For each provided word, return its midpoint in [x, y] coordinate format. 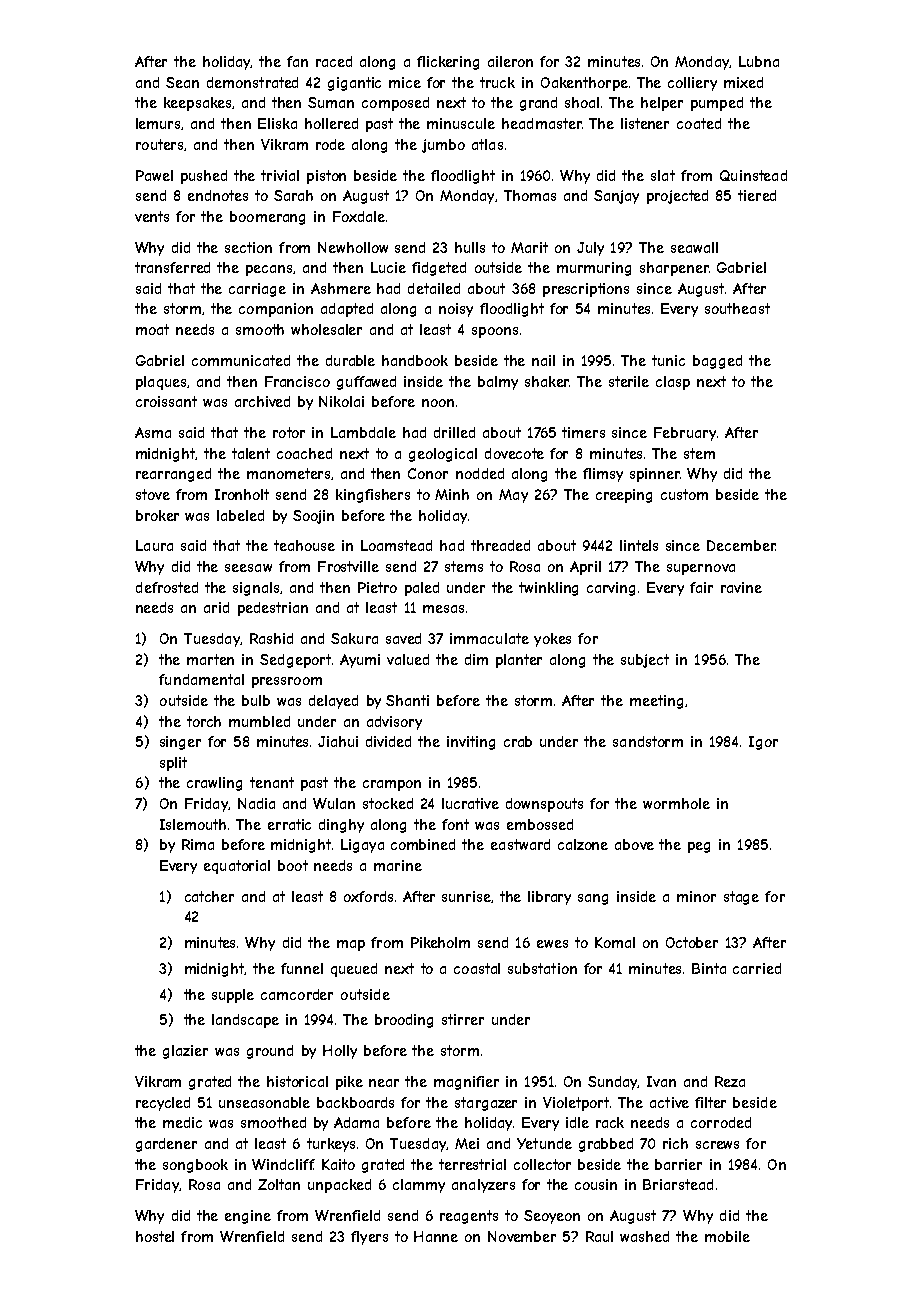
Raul [599, 1236]
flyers [369, 1238]
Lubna [759, 61]
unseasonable [264, 1102]
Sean [182, 82]
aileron [510, 61]
